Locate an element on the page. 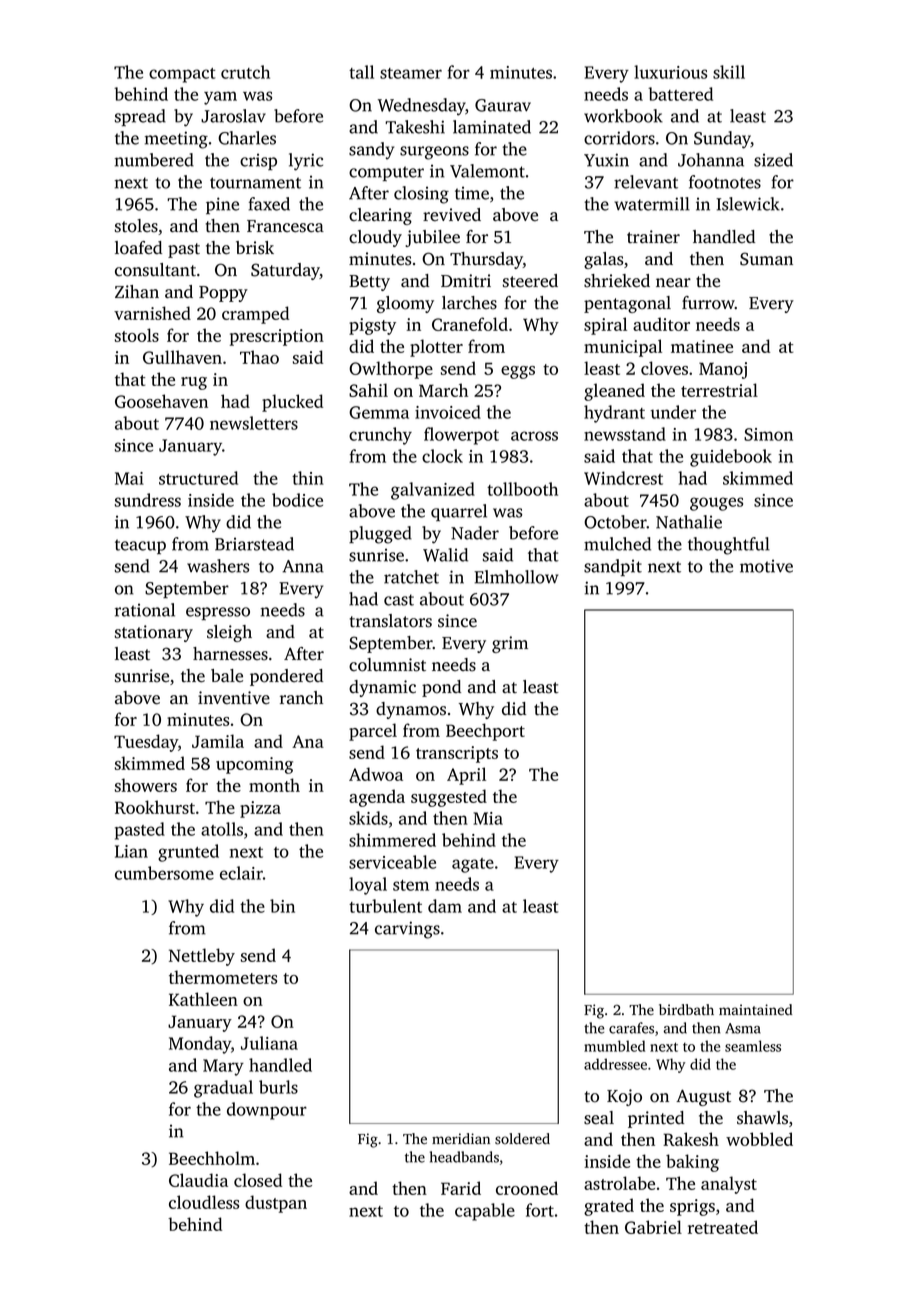 This document has width=908, height=1316. Simon is located at coordinates (768, 434).
